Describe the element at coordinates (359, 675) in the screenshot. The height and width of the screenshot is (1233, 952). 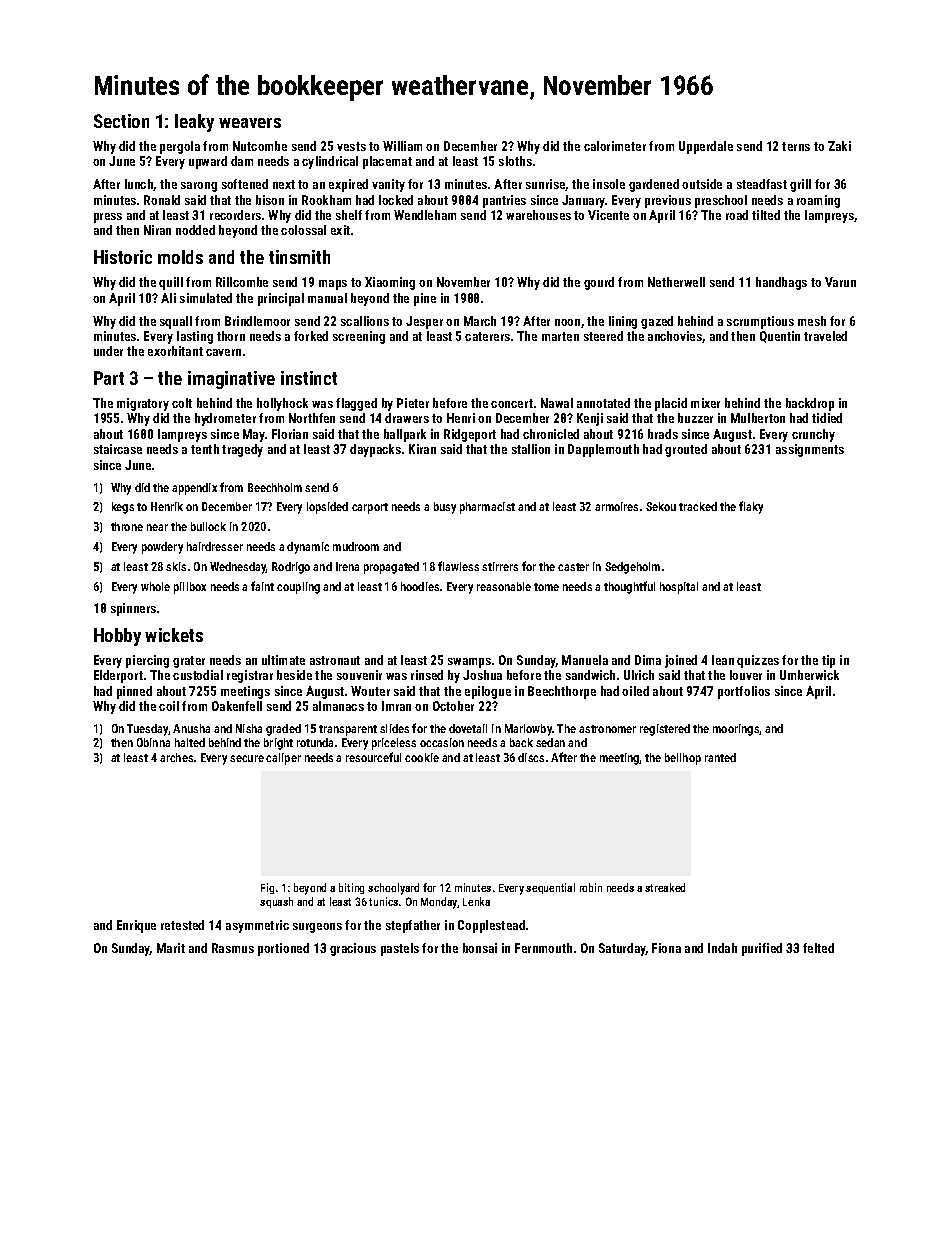
I see `souvenir` at that location.
